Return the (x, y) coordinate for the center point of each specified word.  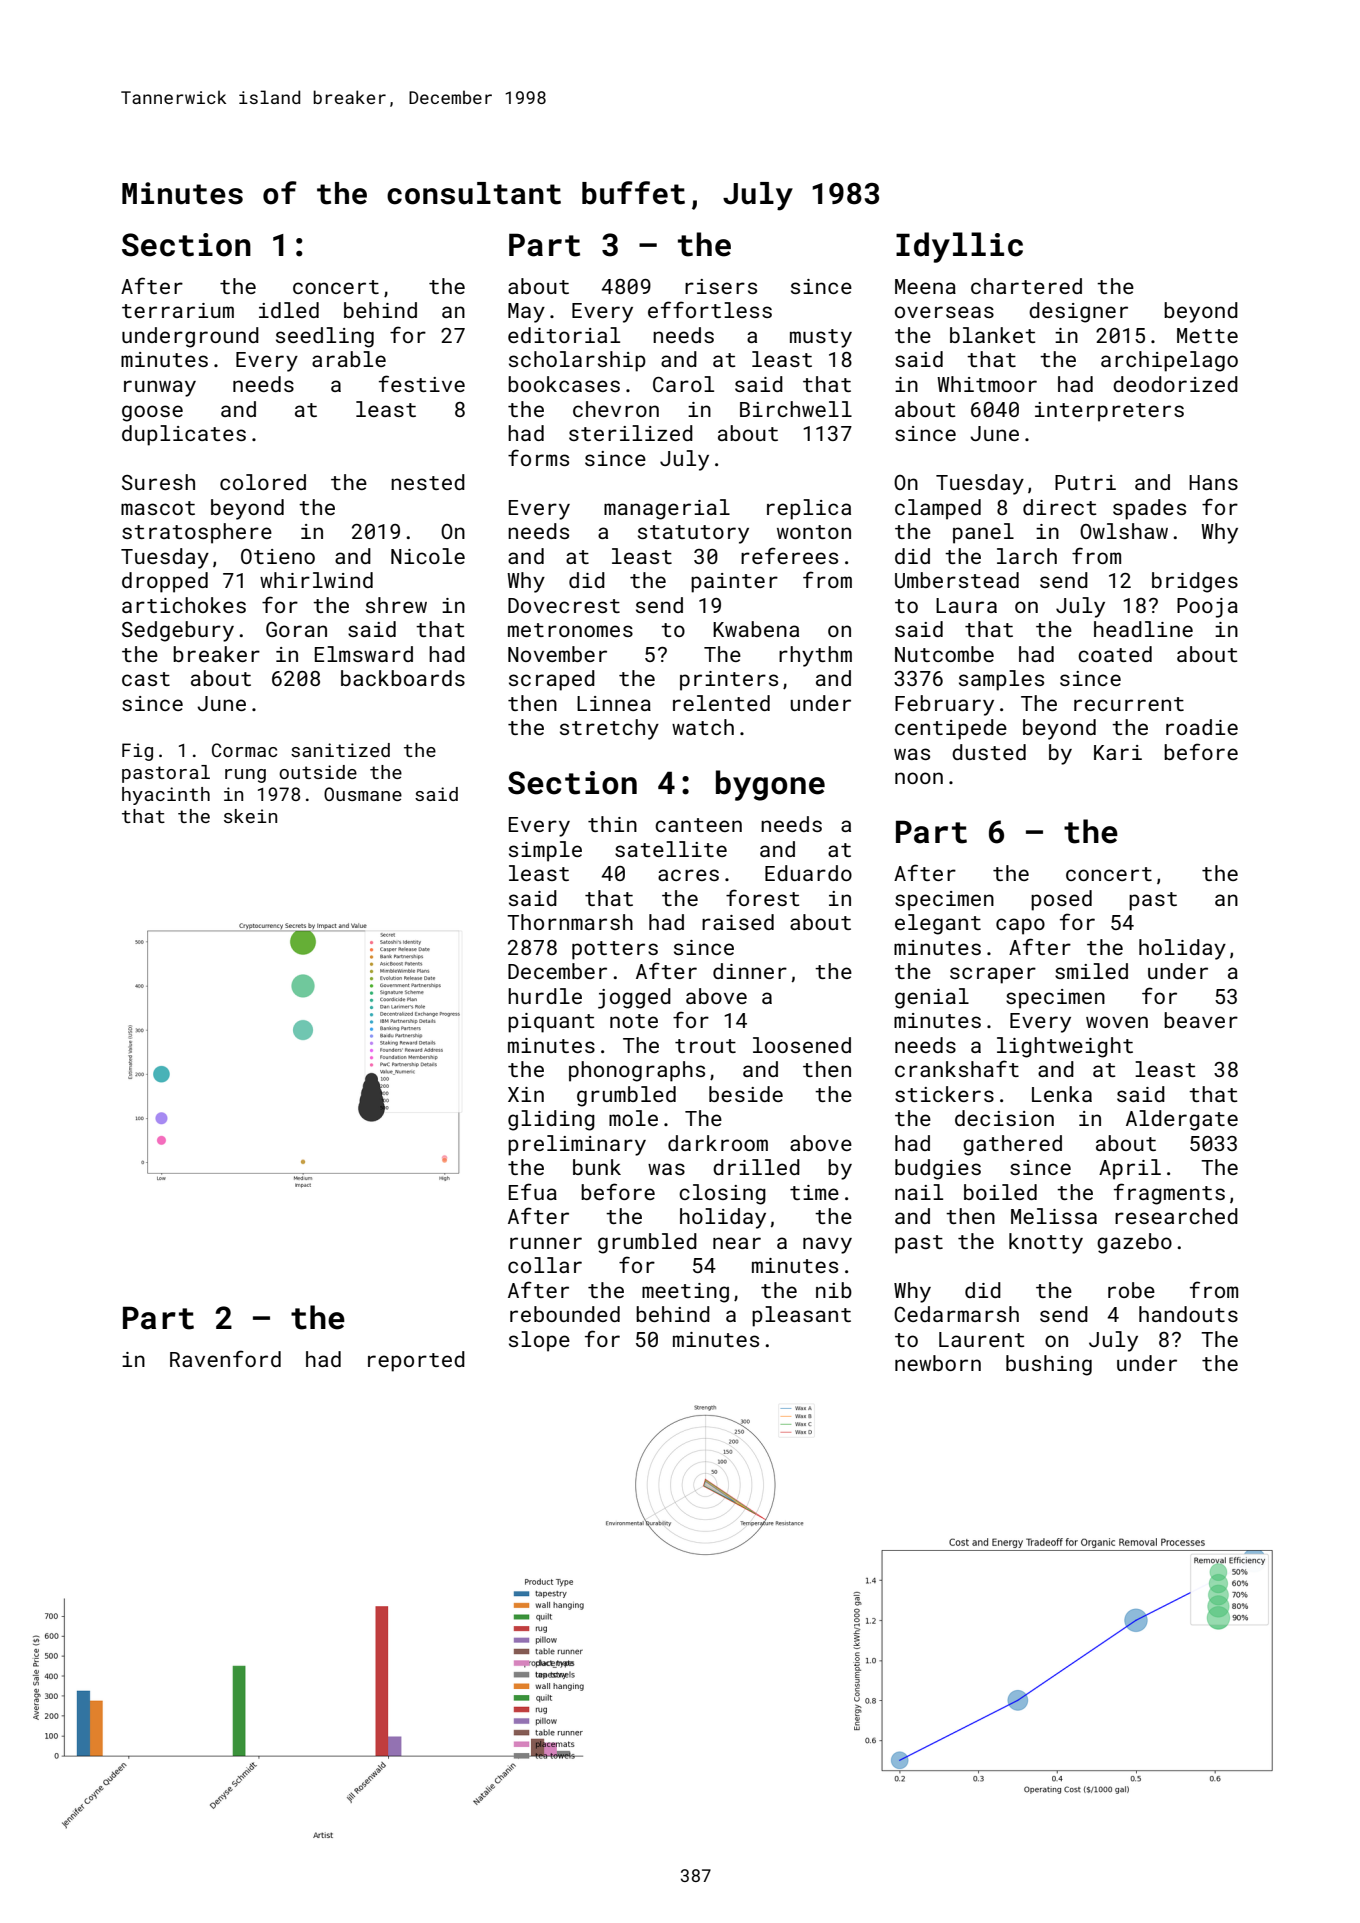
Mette (1207, 335)
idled (289, 310)
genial (932, 998)
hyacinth (166, 796)
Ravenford (225, 1358)
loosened (802, 1045)
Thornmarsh (570, 922)
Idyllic (959, 247)
